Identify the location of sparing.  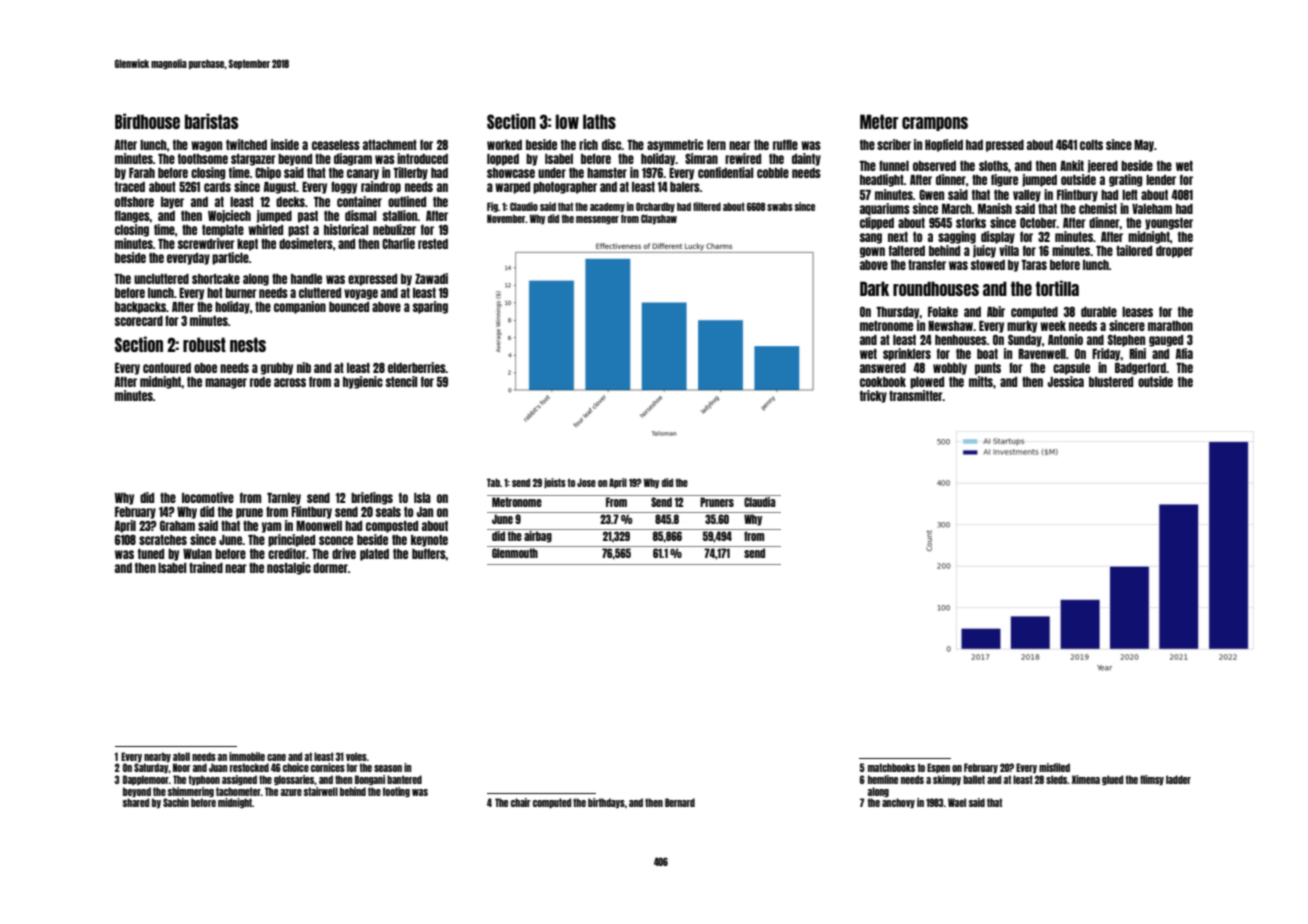
(430, 307).
